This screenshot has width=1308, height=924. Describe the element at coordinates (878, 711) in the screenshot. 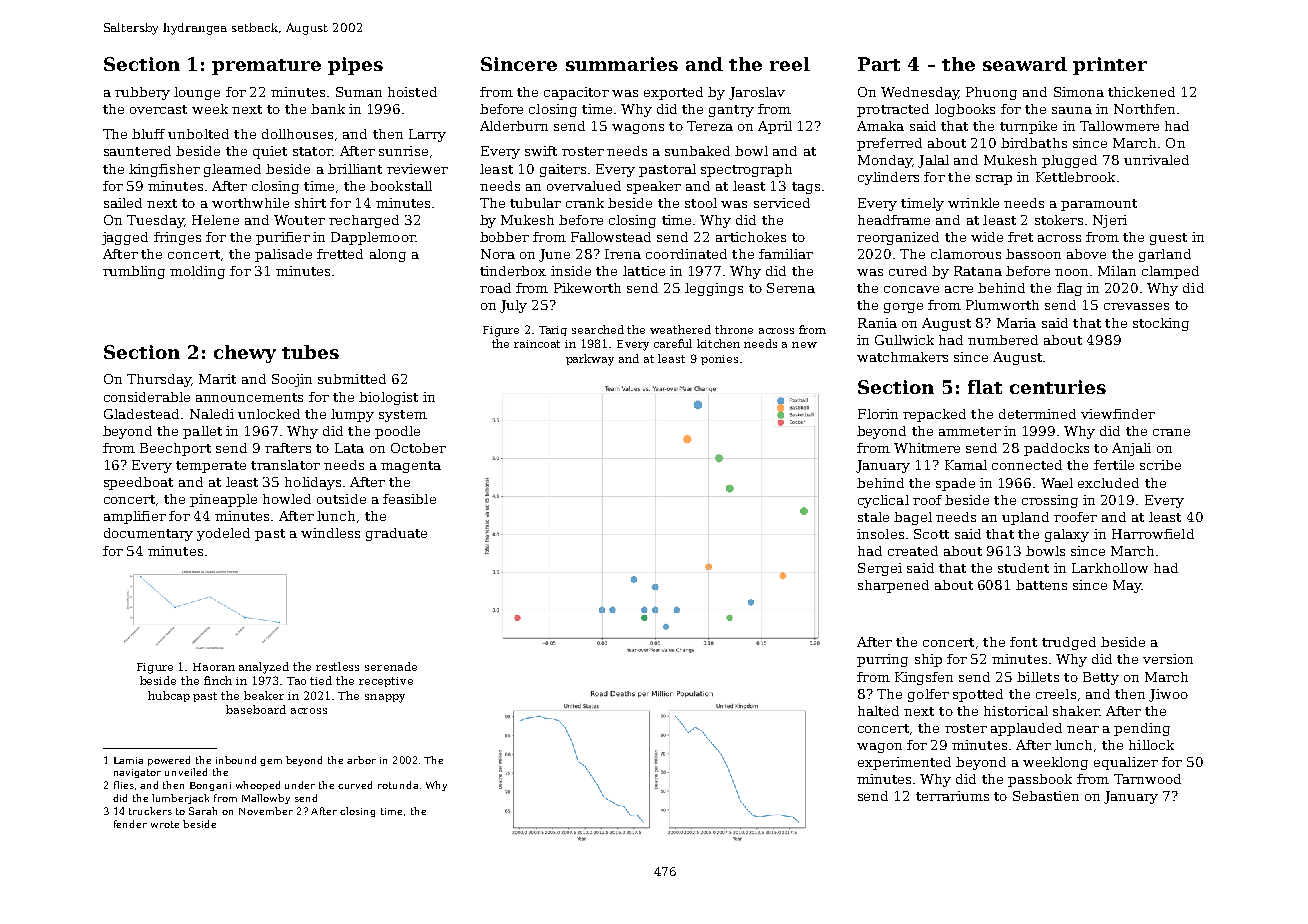

I see `halted` at that location.
